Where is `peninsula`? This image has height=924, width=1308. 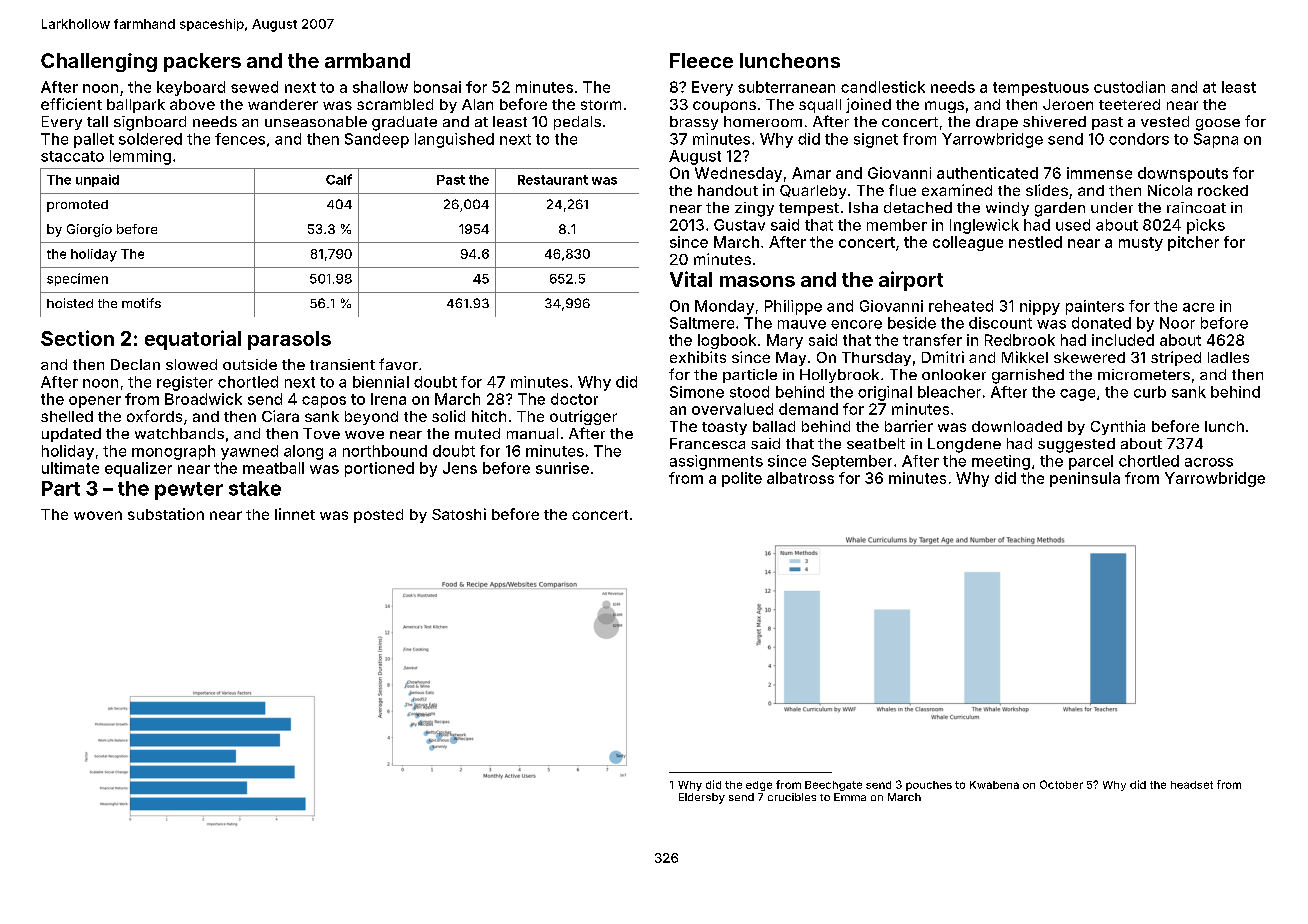
peninsula is located at coordinates (1085, 479).
